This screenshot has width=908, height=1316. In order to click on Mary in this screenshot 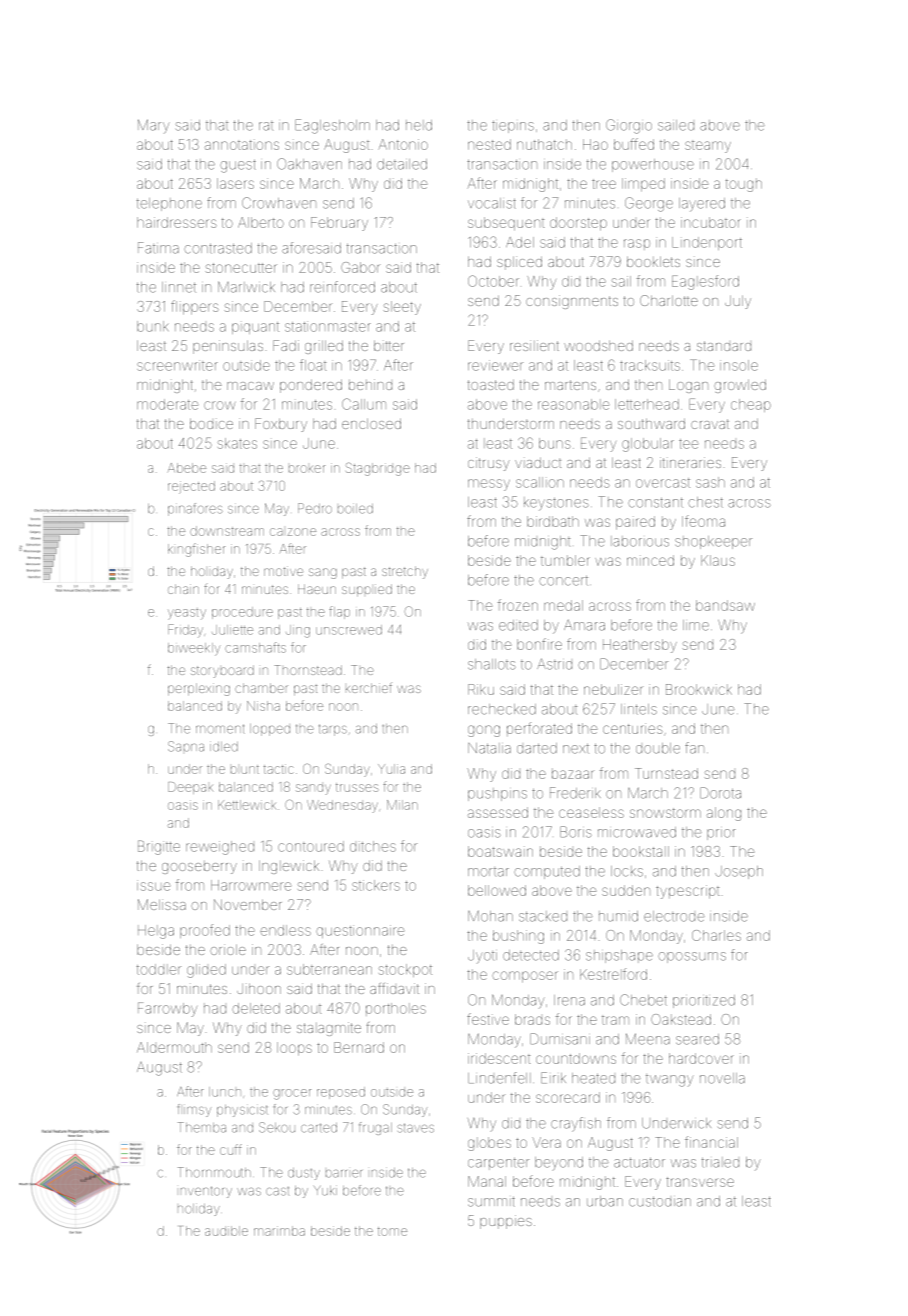, I will do `click(154, 126)`.
